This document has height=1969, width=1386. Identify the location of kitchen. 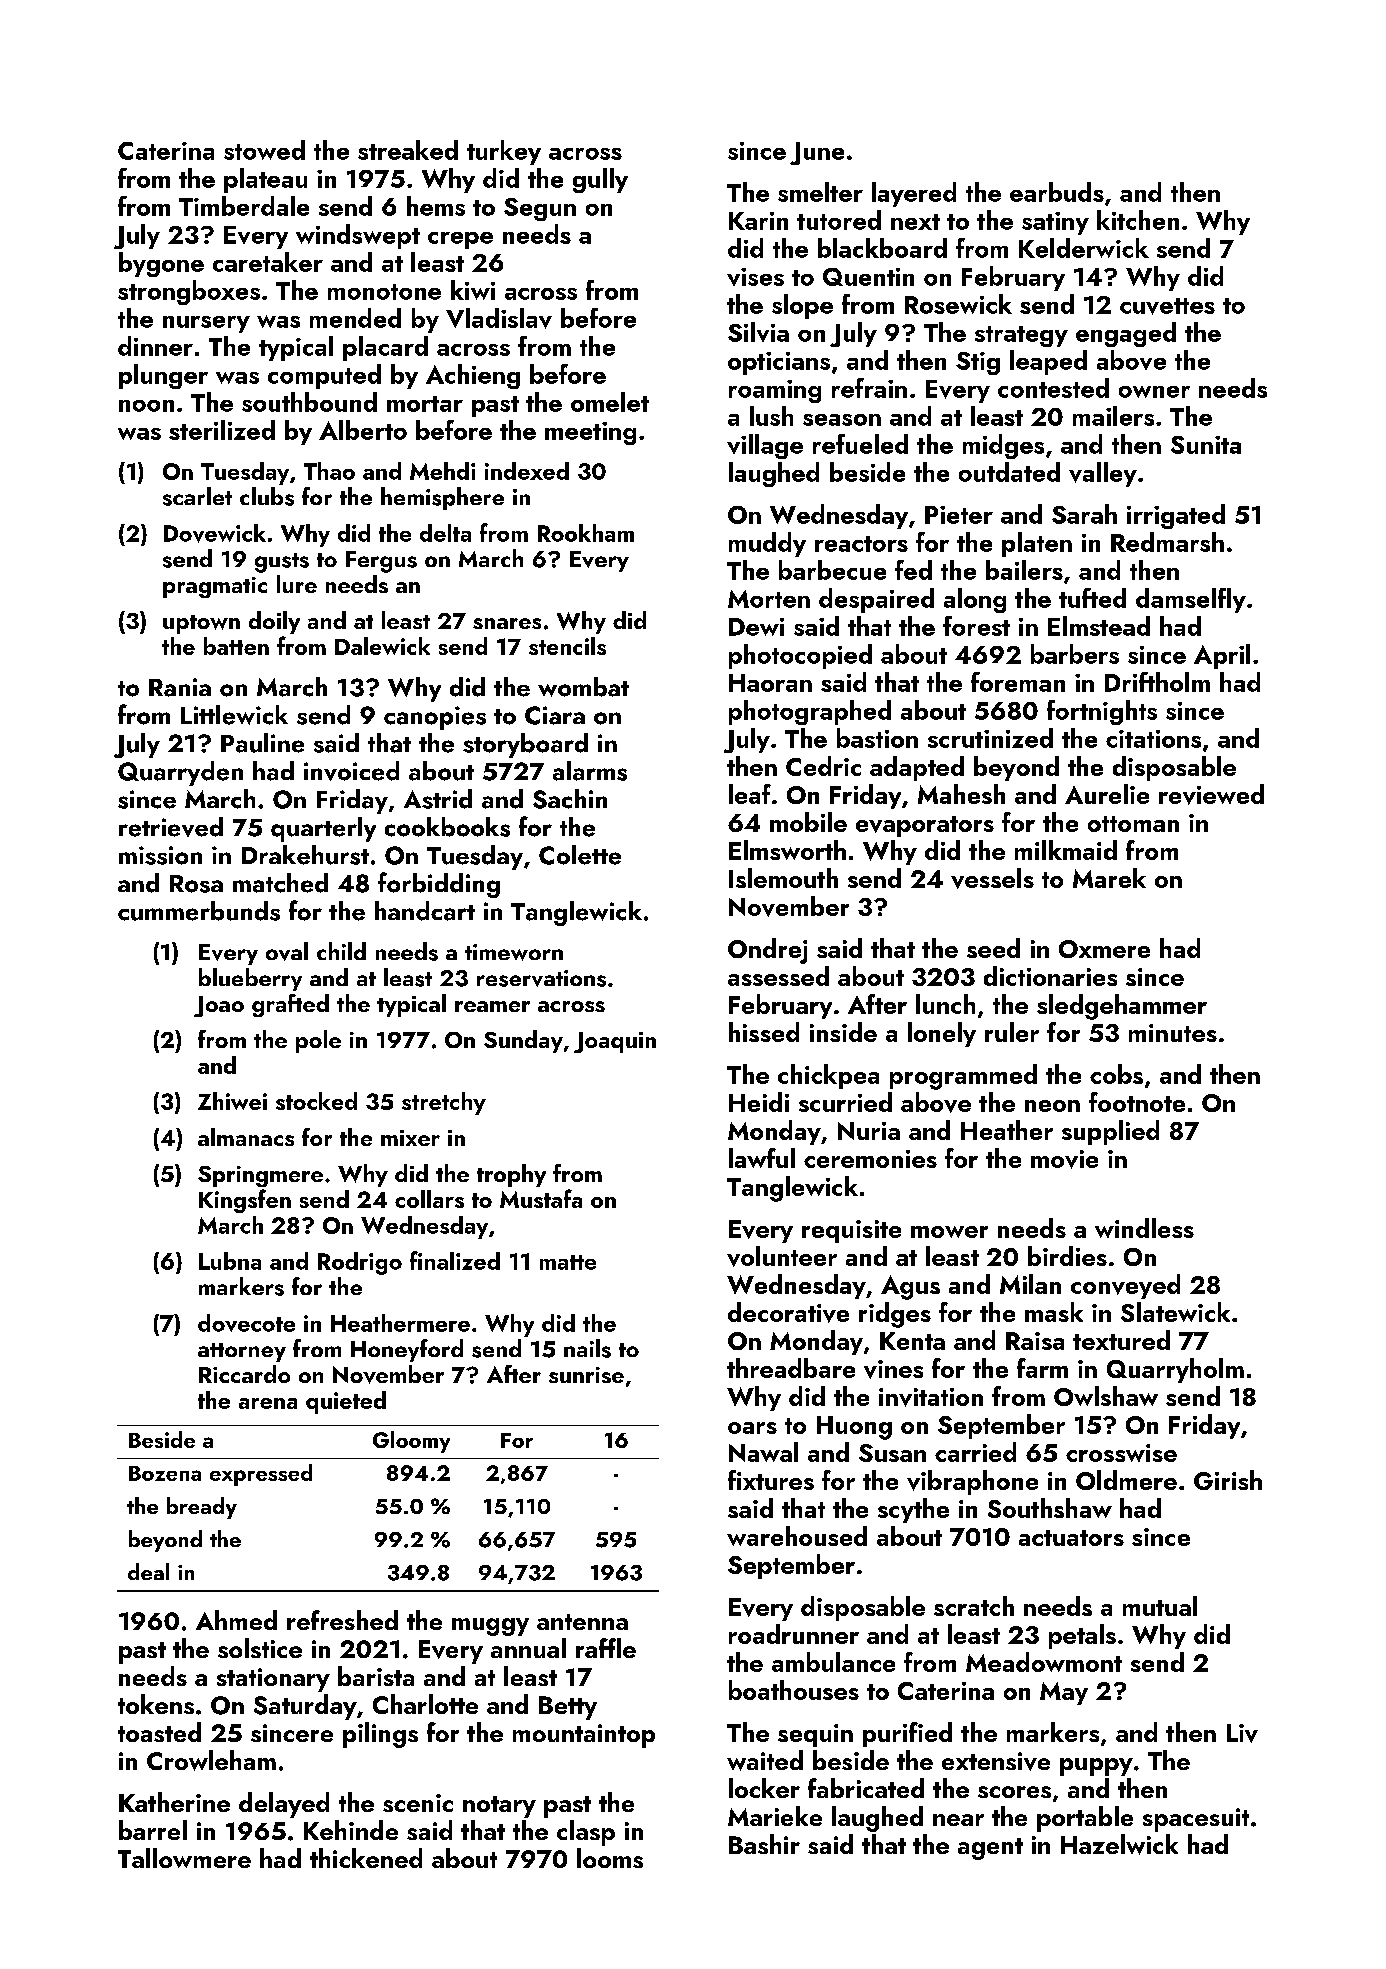
(1138, 220).
